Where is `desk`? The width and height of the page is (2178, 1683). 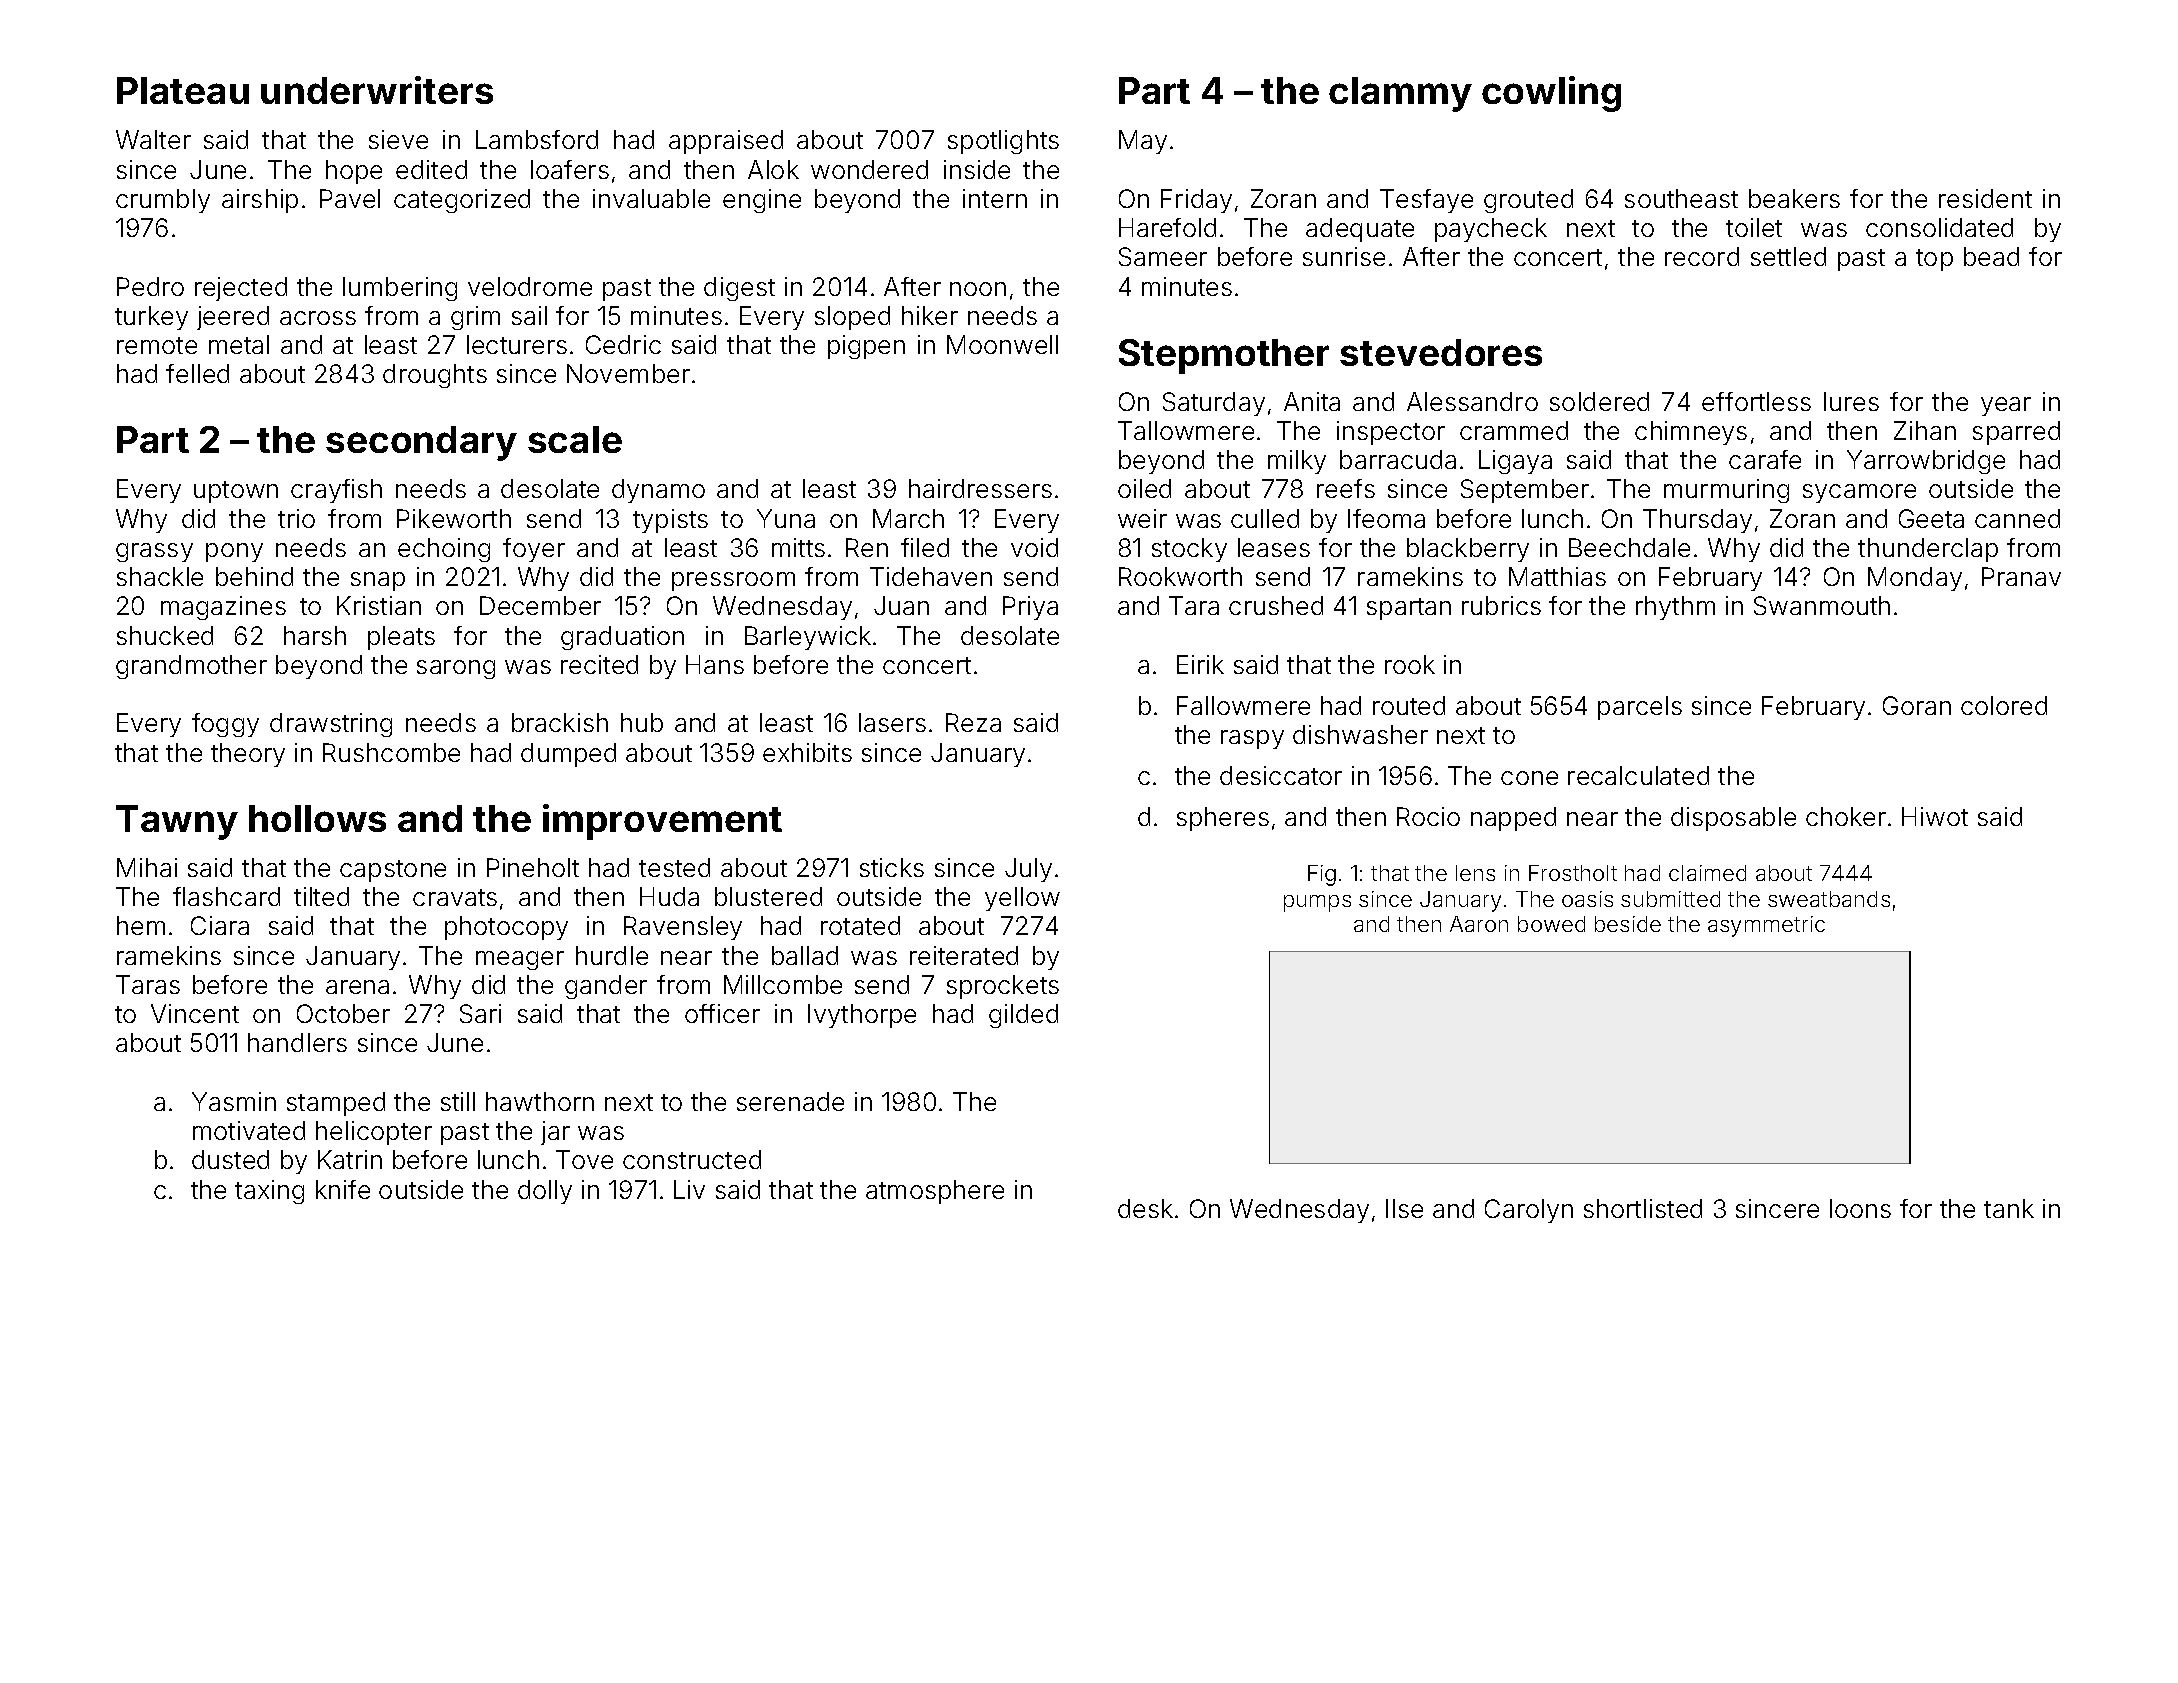 desk is located at coordinates (1145, 1208).
